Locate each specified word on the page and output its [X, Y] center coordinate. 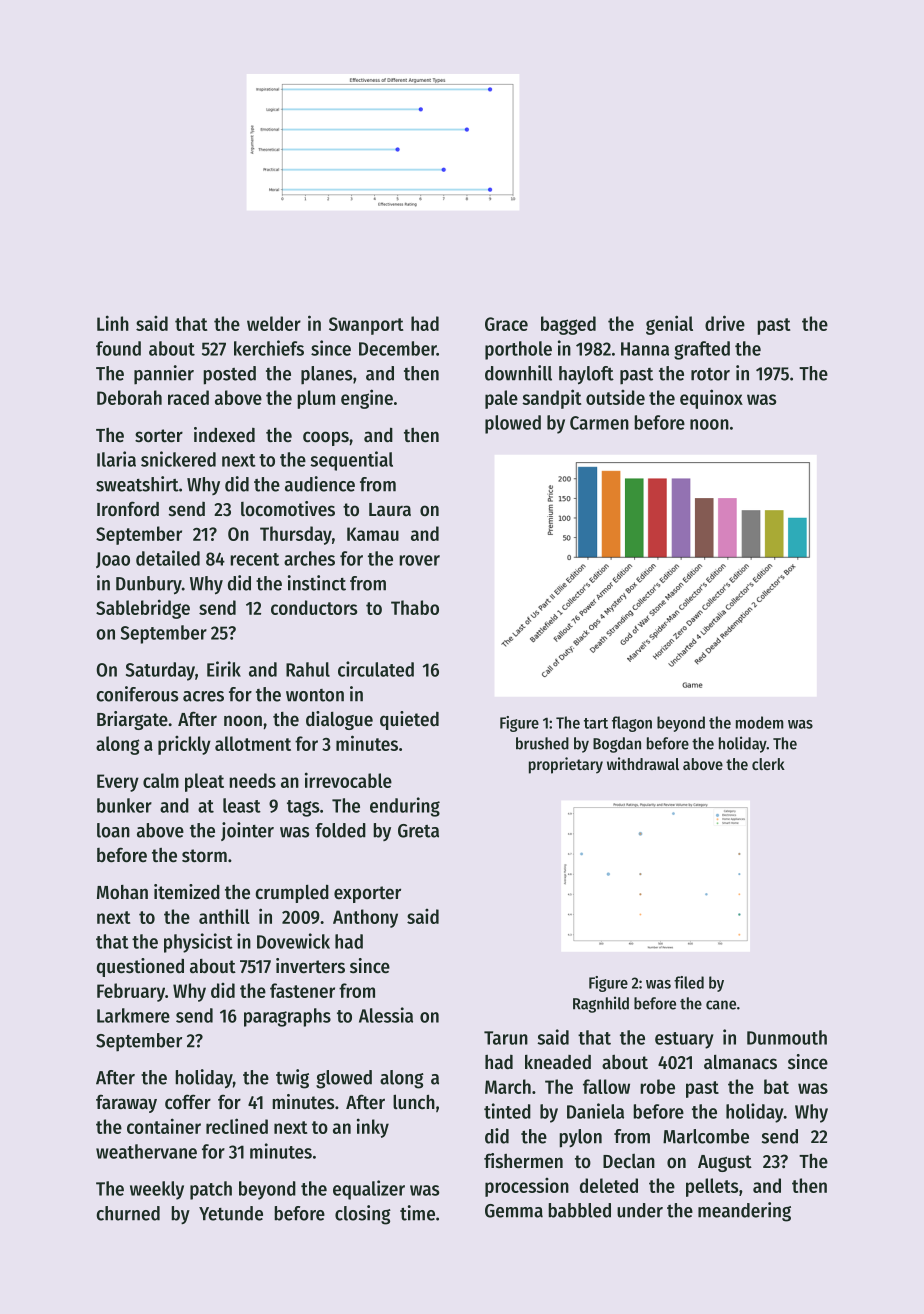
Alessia [386, 1015]
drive [725, 323]
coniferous [137, 694]
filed [689, 982]
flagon [632, 724]
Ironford [128, 509]
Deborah [129, 397]
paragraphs [287, 1017]
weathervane [146, 1151]
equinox [711, 399]
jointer [247, 831]
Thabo [415, 607]
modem [760, 722]
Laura [390, 509]
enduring [405, 807]
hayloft [586, 375]
